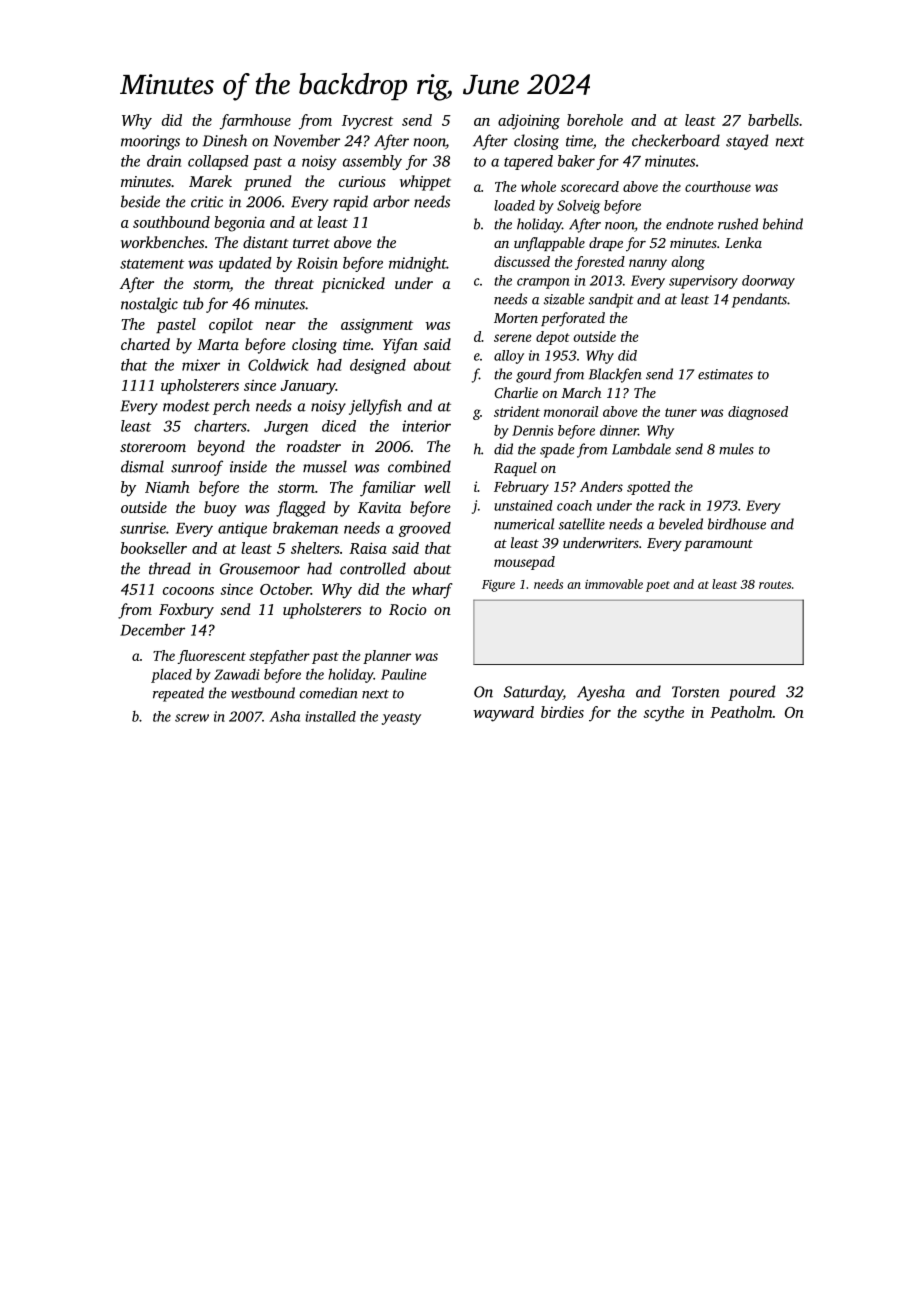 The width and height of the screenshot is (924, 1308). Describe the element at coordinates (153, 447) in the screenshot. I see `storeroom` at that location.
